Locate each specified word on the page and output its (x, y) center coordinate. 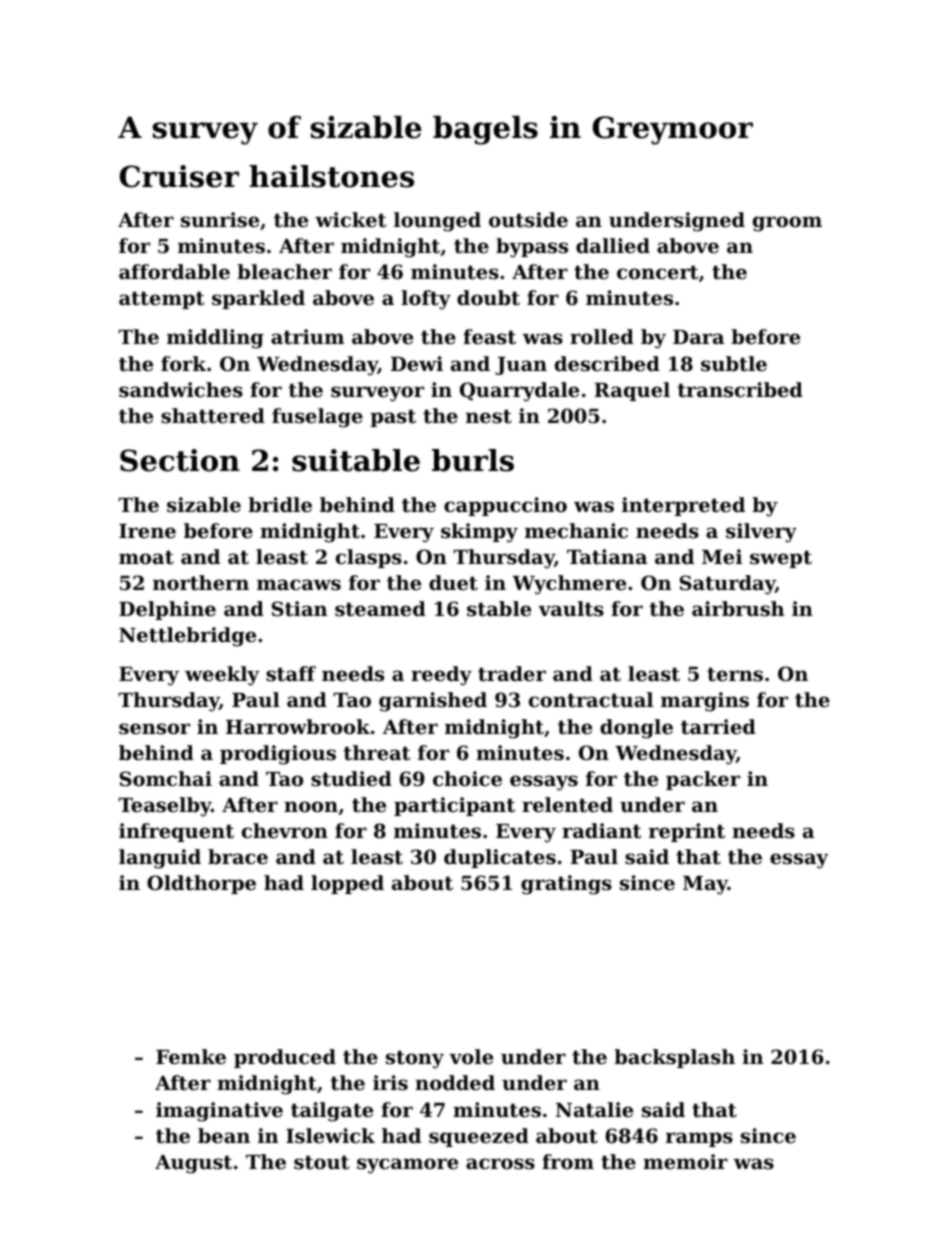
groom (787, 224)
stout (321, 1162)
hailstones (331, 176)
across (500, 1164)
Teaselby (164, 807)
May (705, 885)
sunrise (220, 220)
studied (351, 779)
